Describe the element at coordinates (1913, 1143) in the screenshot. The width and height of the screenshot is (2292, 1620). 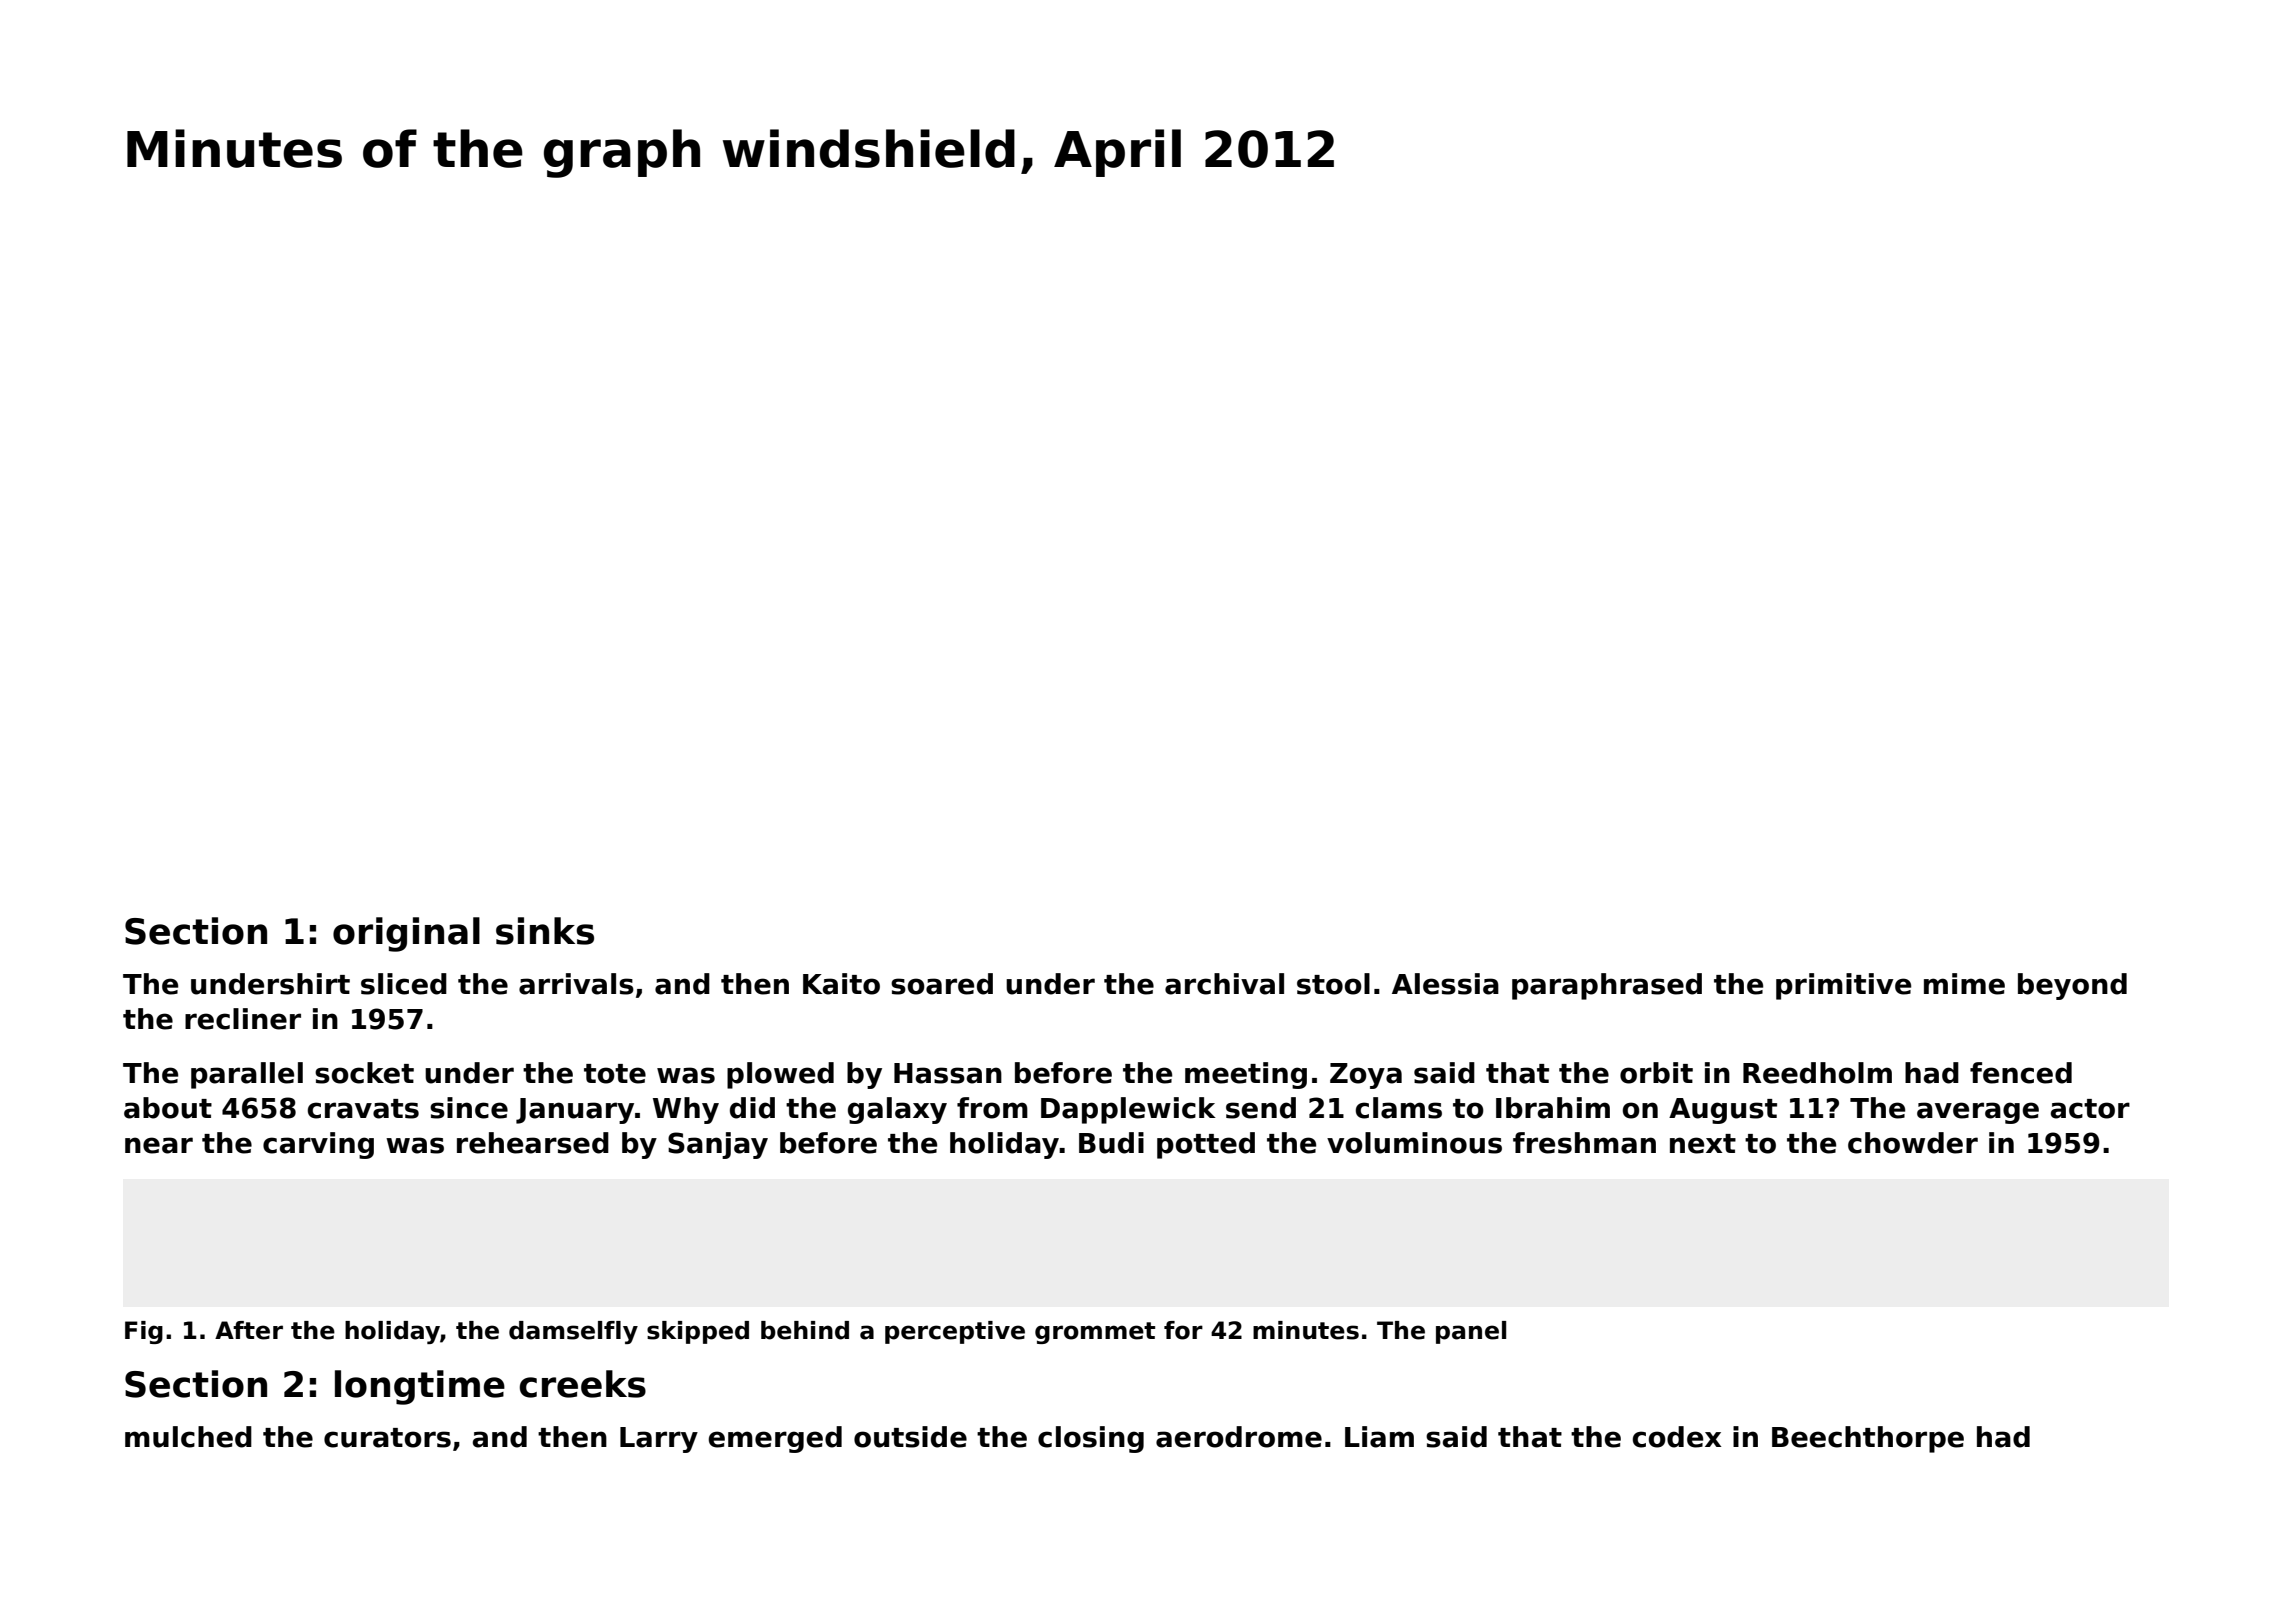
I see `chowder` at that location.
